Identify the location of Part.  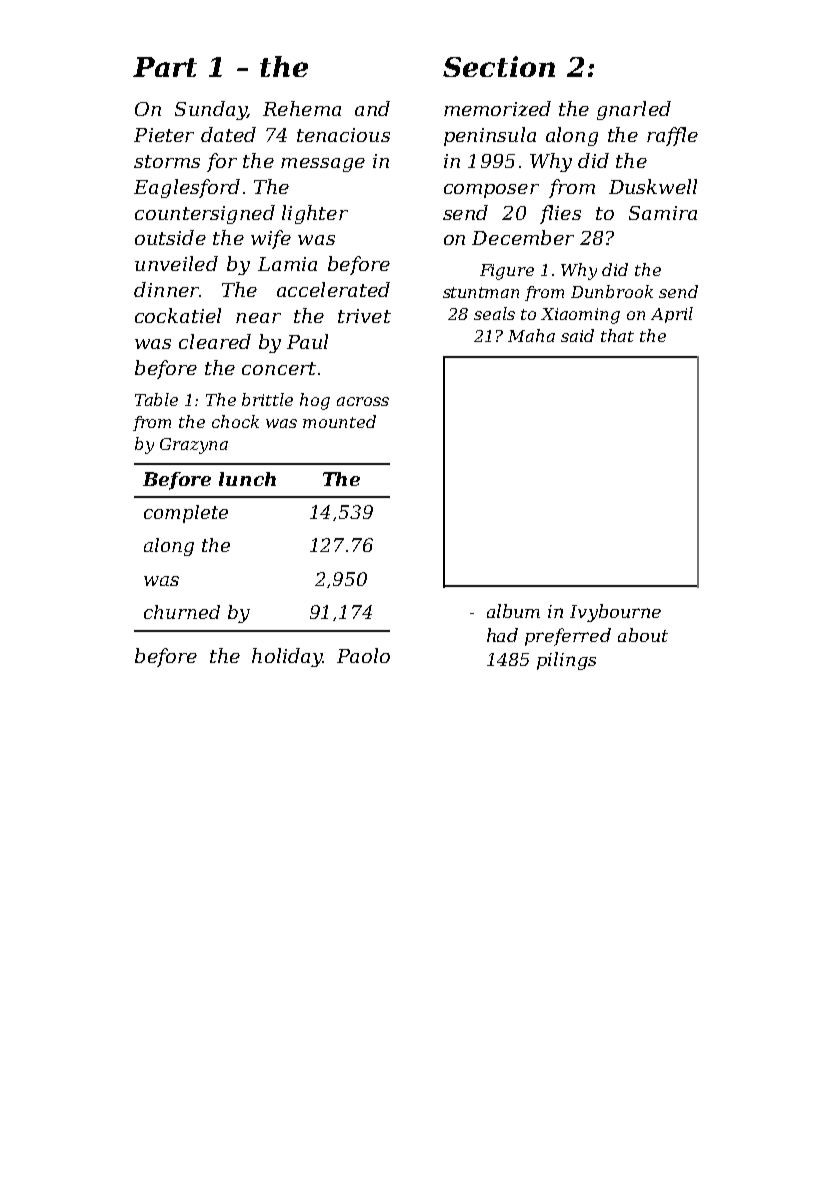
(165, 67).
